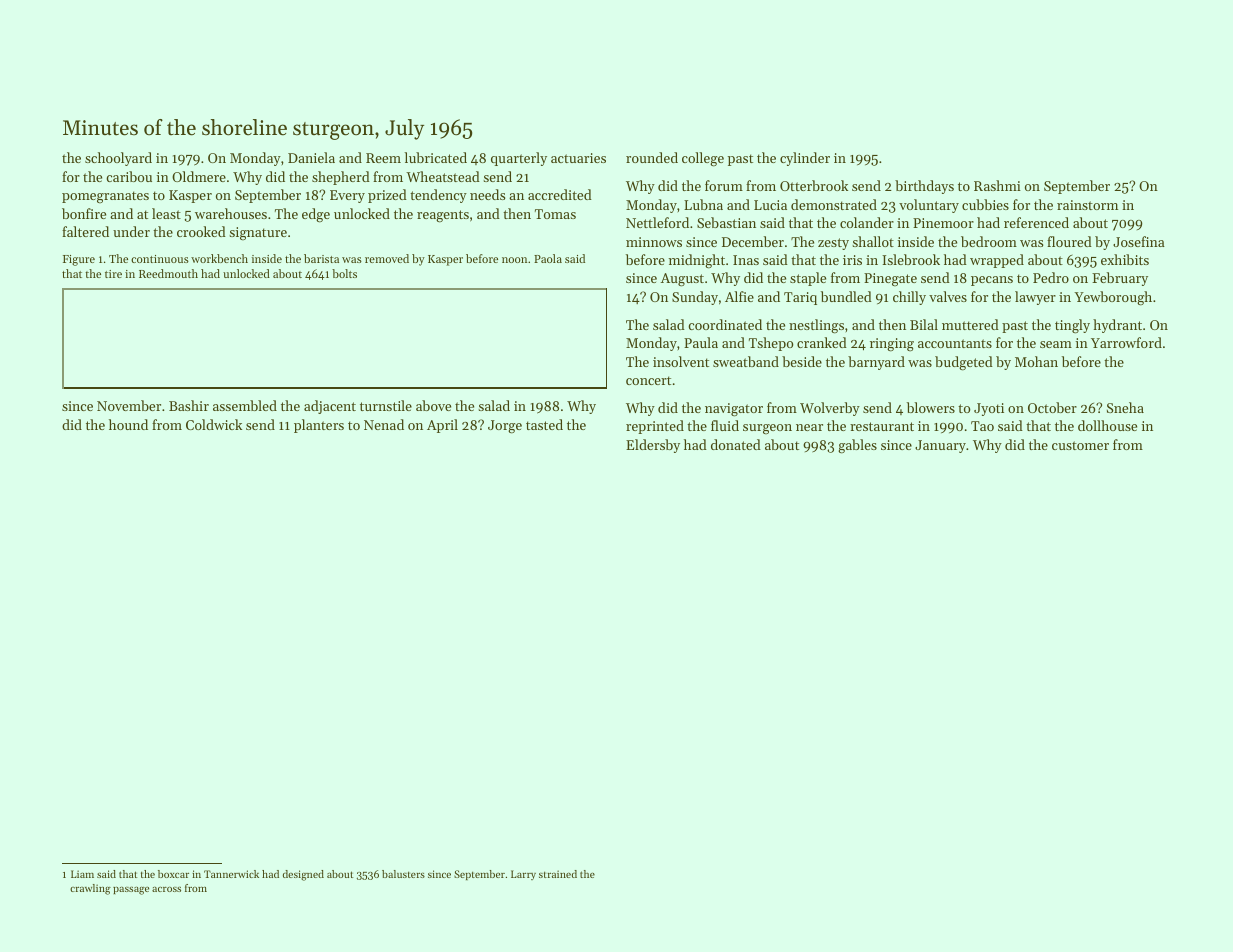  Describe the element at coordinates (560, 194) in the screenshot. I see `accredited` at that location.
